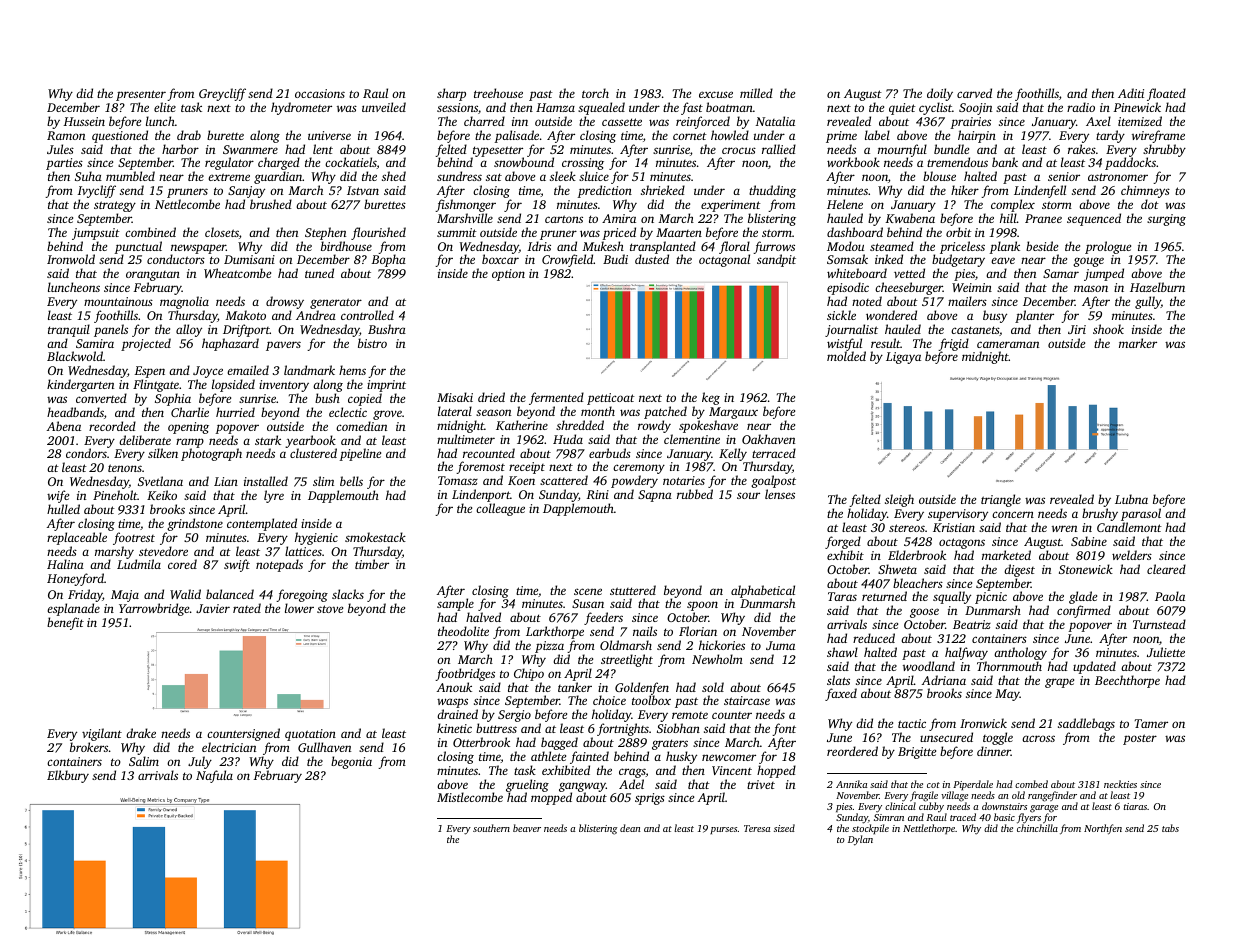 This page has width=1233, height=952. I want to click on Svetlana, so click(160, 481).
